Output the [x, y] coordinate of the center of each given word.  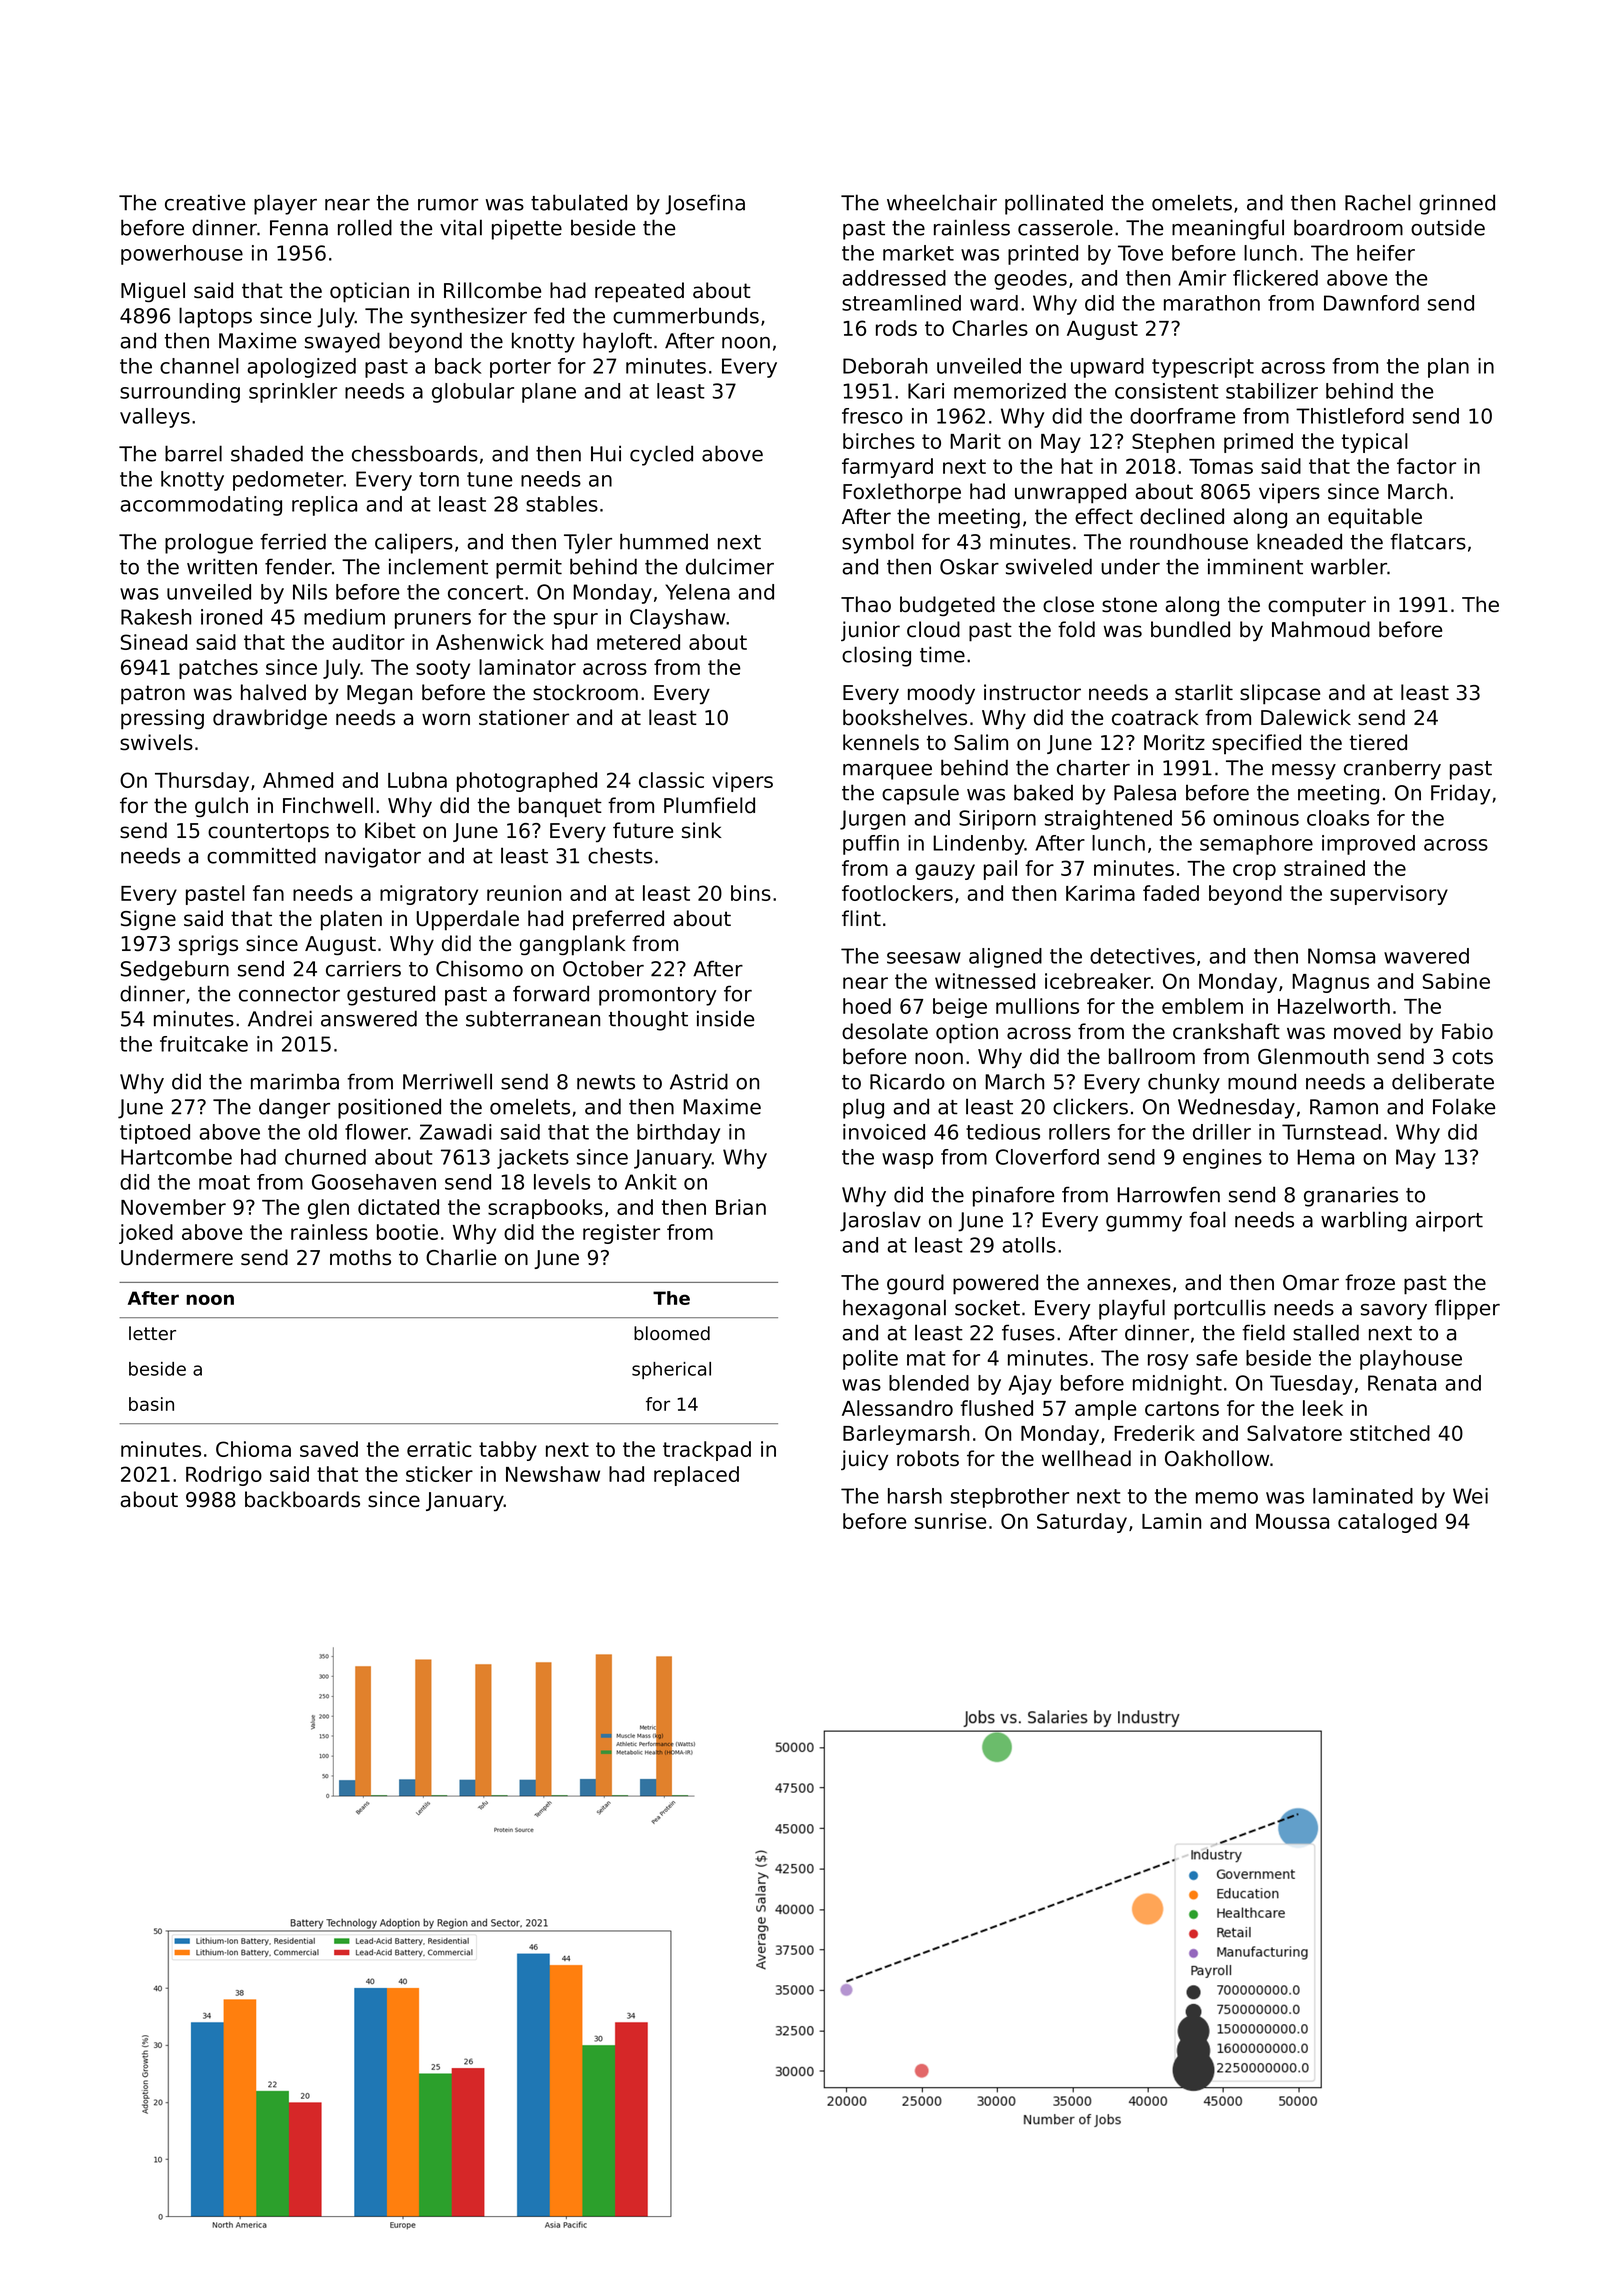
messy [1304, 772]
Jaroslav [880, 1221]
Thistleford [1350, 416]
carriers [363, 968]
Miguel [153, 292]
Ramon [1344, 1107]
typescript [1203, 368]
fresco [872, 416]
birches [879, 441]
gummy [1144, 1224]
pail [1000, 870]
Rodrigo [224, 1476]
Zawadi [456, 1132]
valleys [155, 418]
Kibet [390, 830]
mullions [1037, 1006]
